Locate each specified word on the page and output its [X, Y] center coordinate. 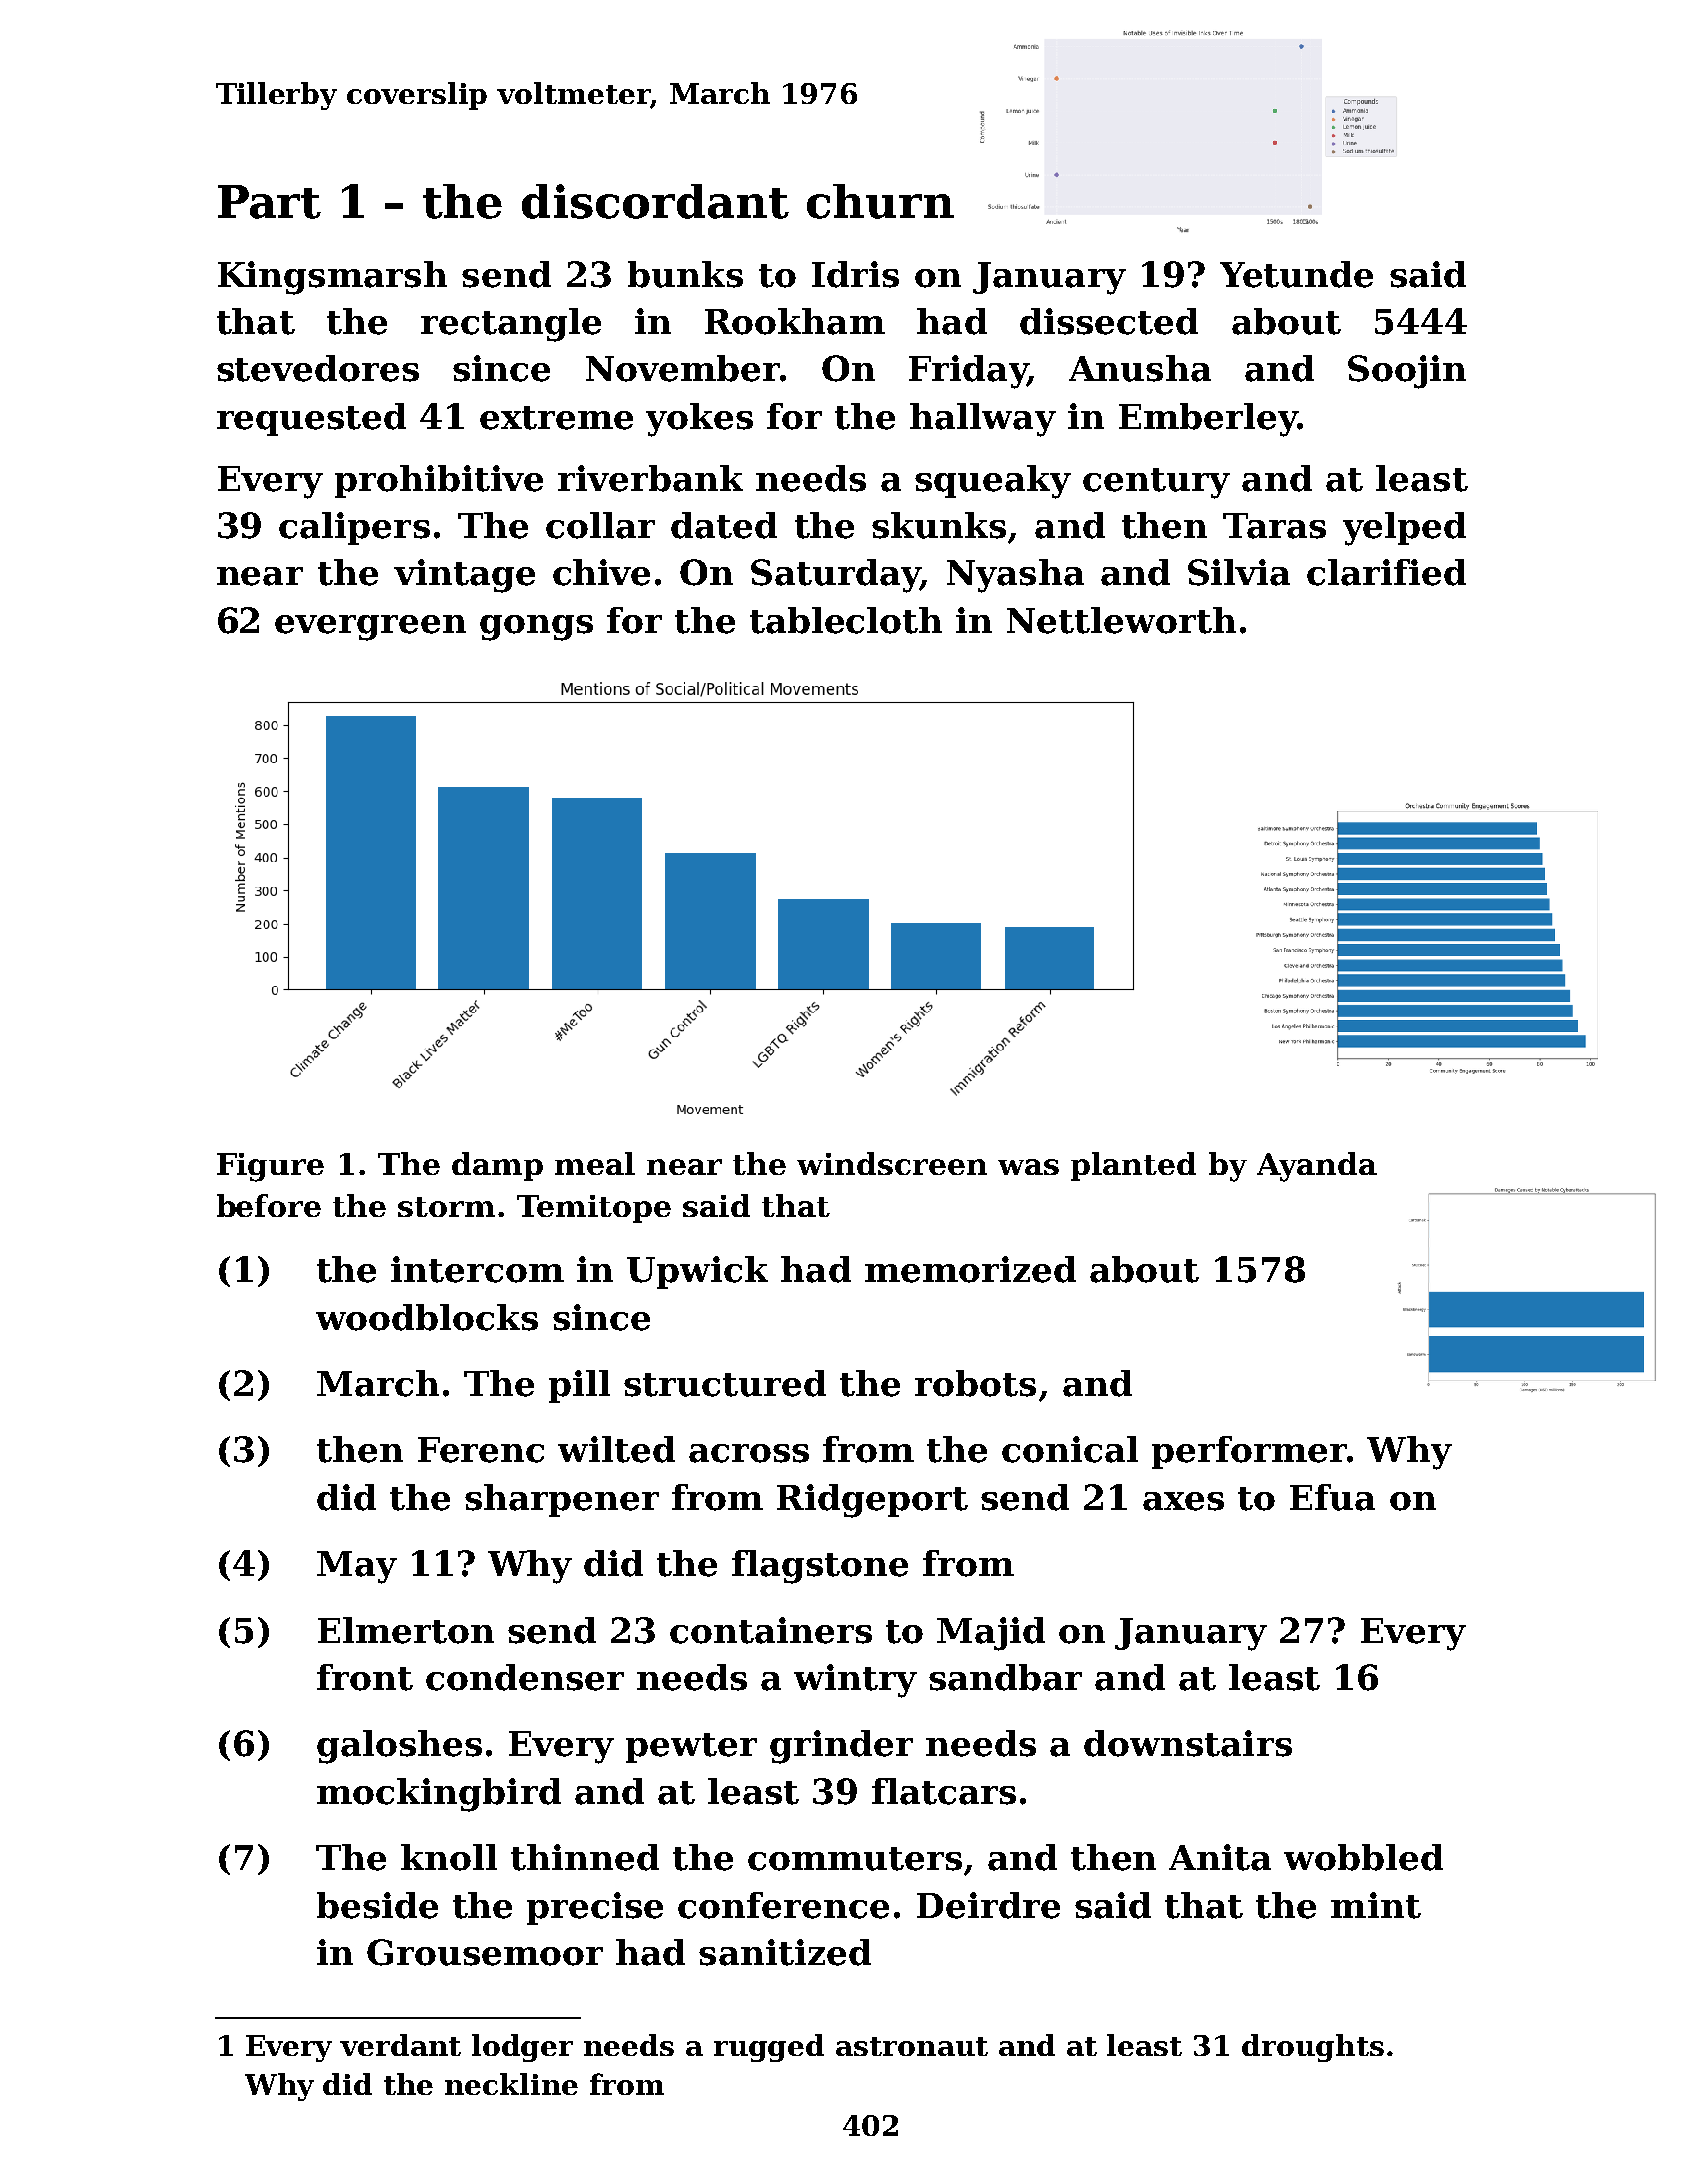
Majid [991, 1634]
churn [880, 201]
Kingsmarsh [332, 278]
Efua [1332, 1497]
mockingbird [439, 1795]
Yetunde [1296, 274]
